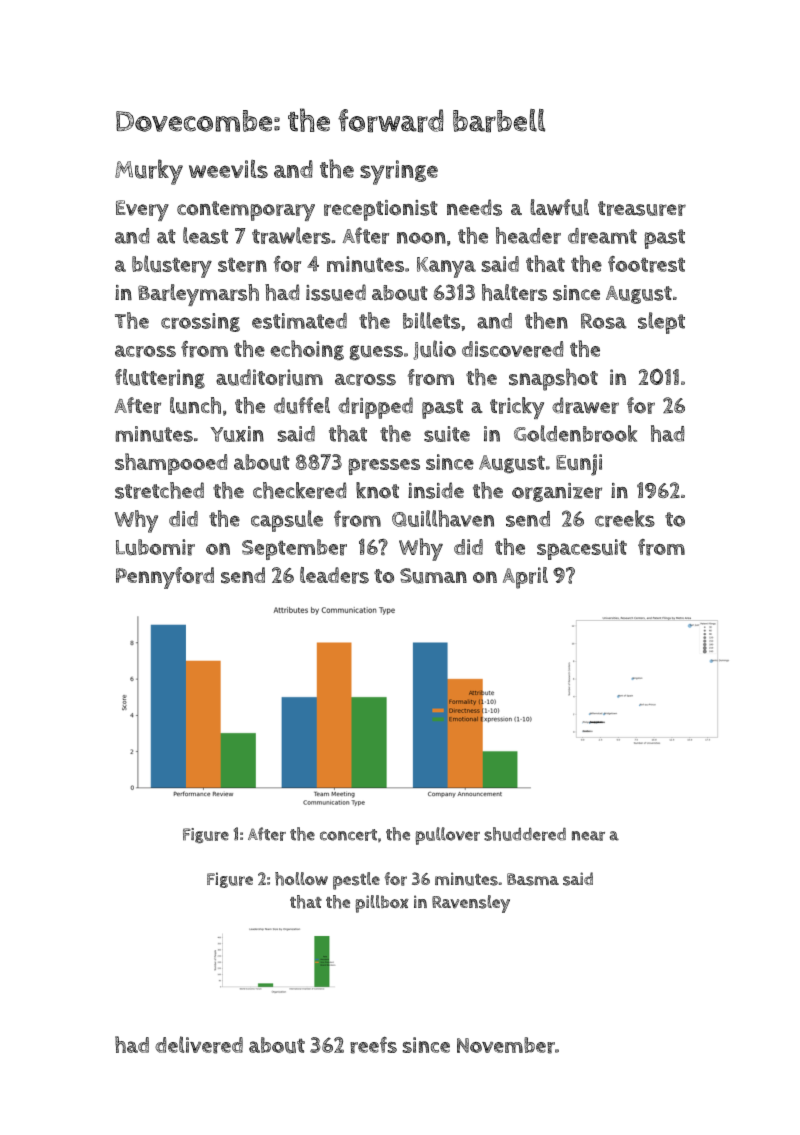  Describe the element at coordinates (348, 835) in the document. I see `concert` at that location.
